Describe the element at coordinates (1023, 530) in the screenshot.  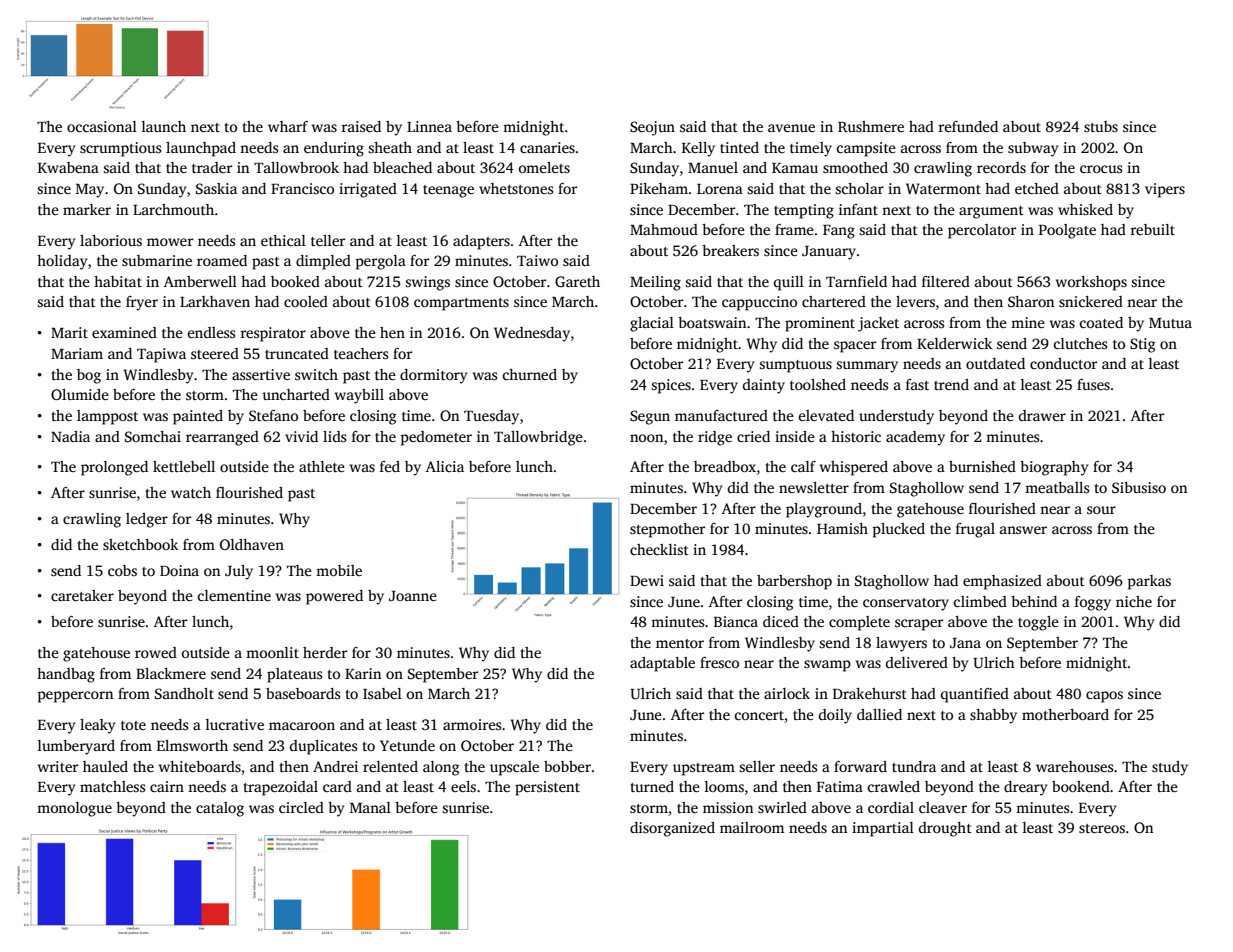
I see `answer` at that location.
